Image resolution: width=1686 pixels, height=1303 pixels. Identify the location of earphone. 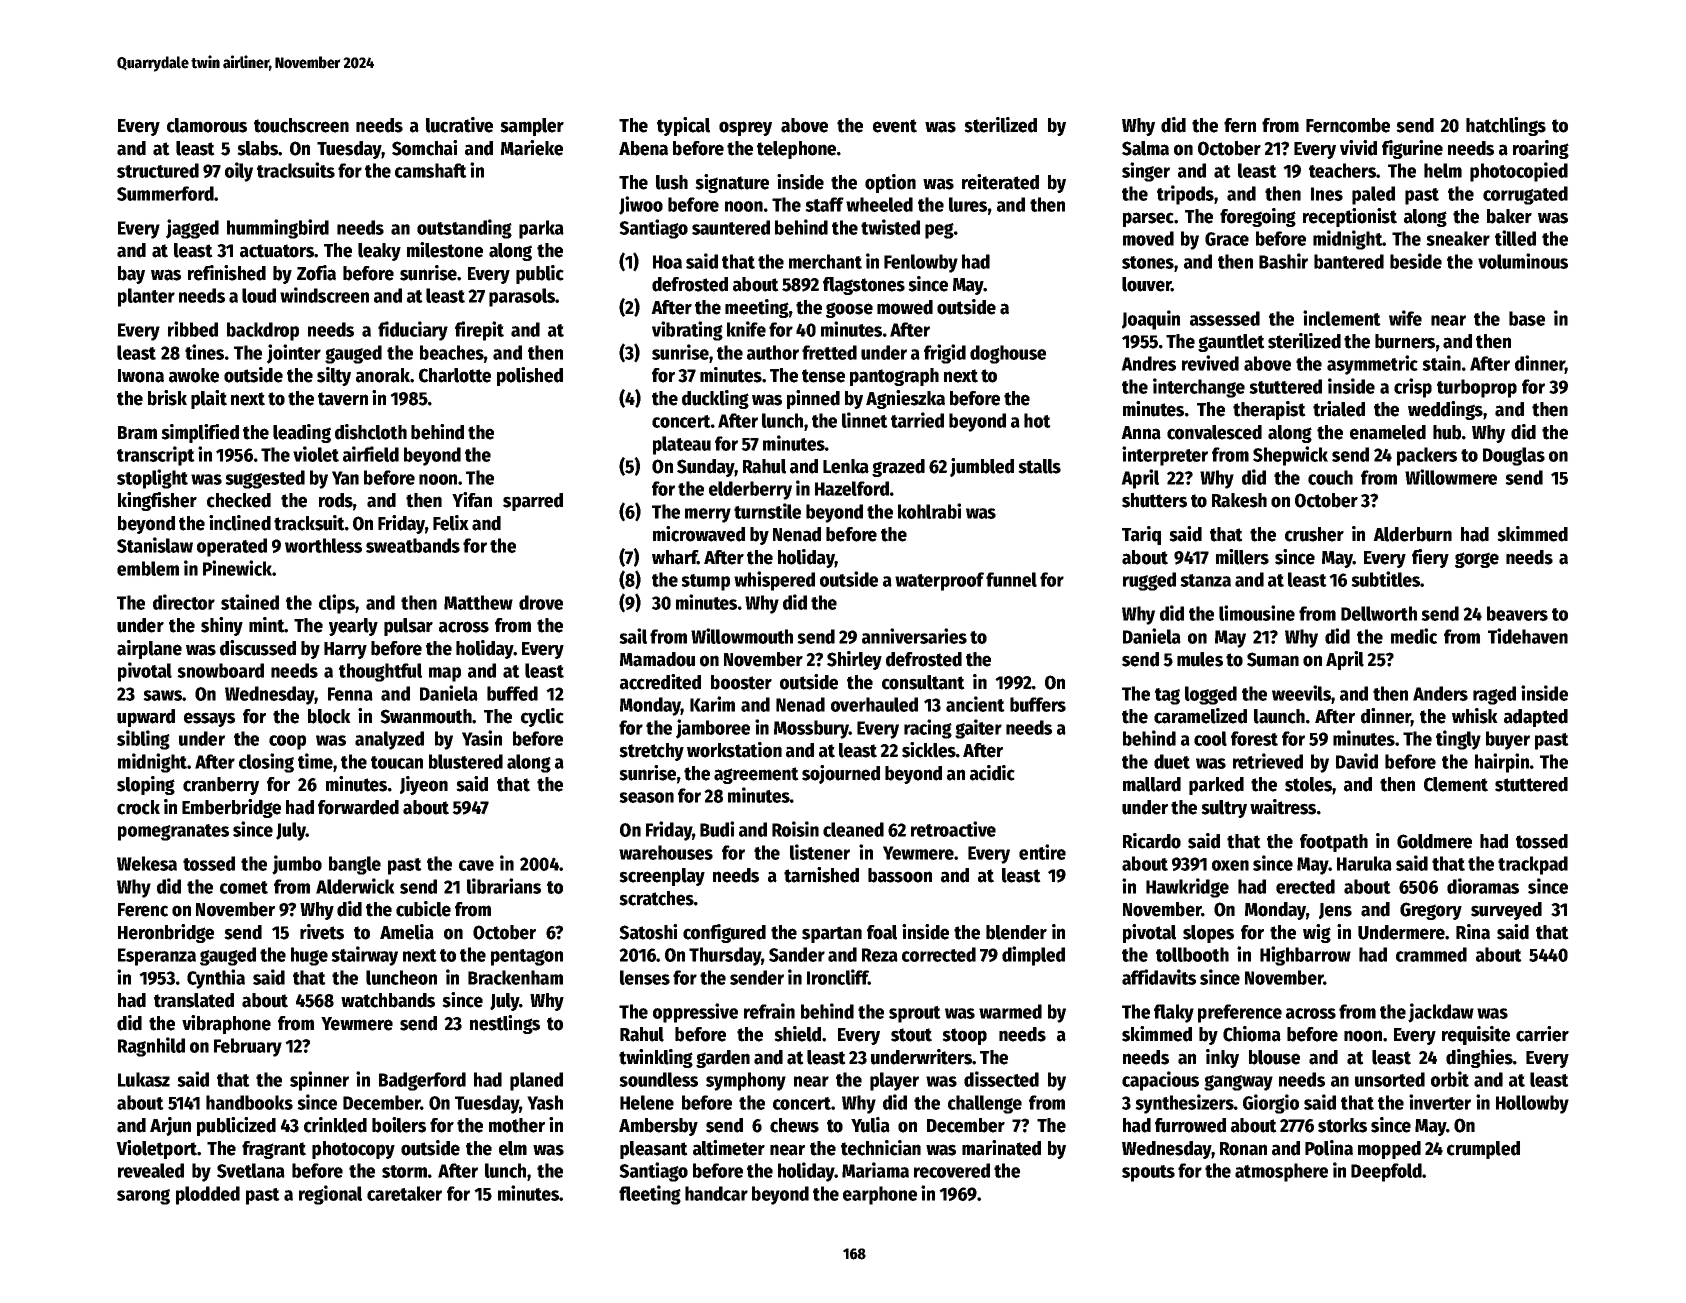
(880, 1195).
